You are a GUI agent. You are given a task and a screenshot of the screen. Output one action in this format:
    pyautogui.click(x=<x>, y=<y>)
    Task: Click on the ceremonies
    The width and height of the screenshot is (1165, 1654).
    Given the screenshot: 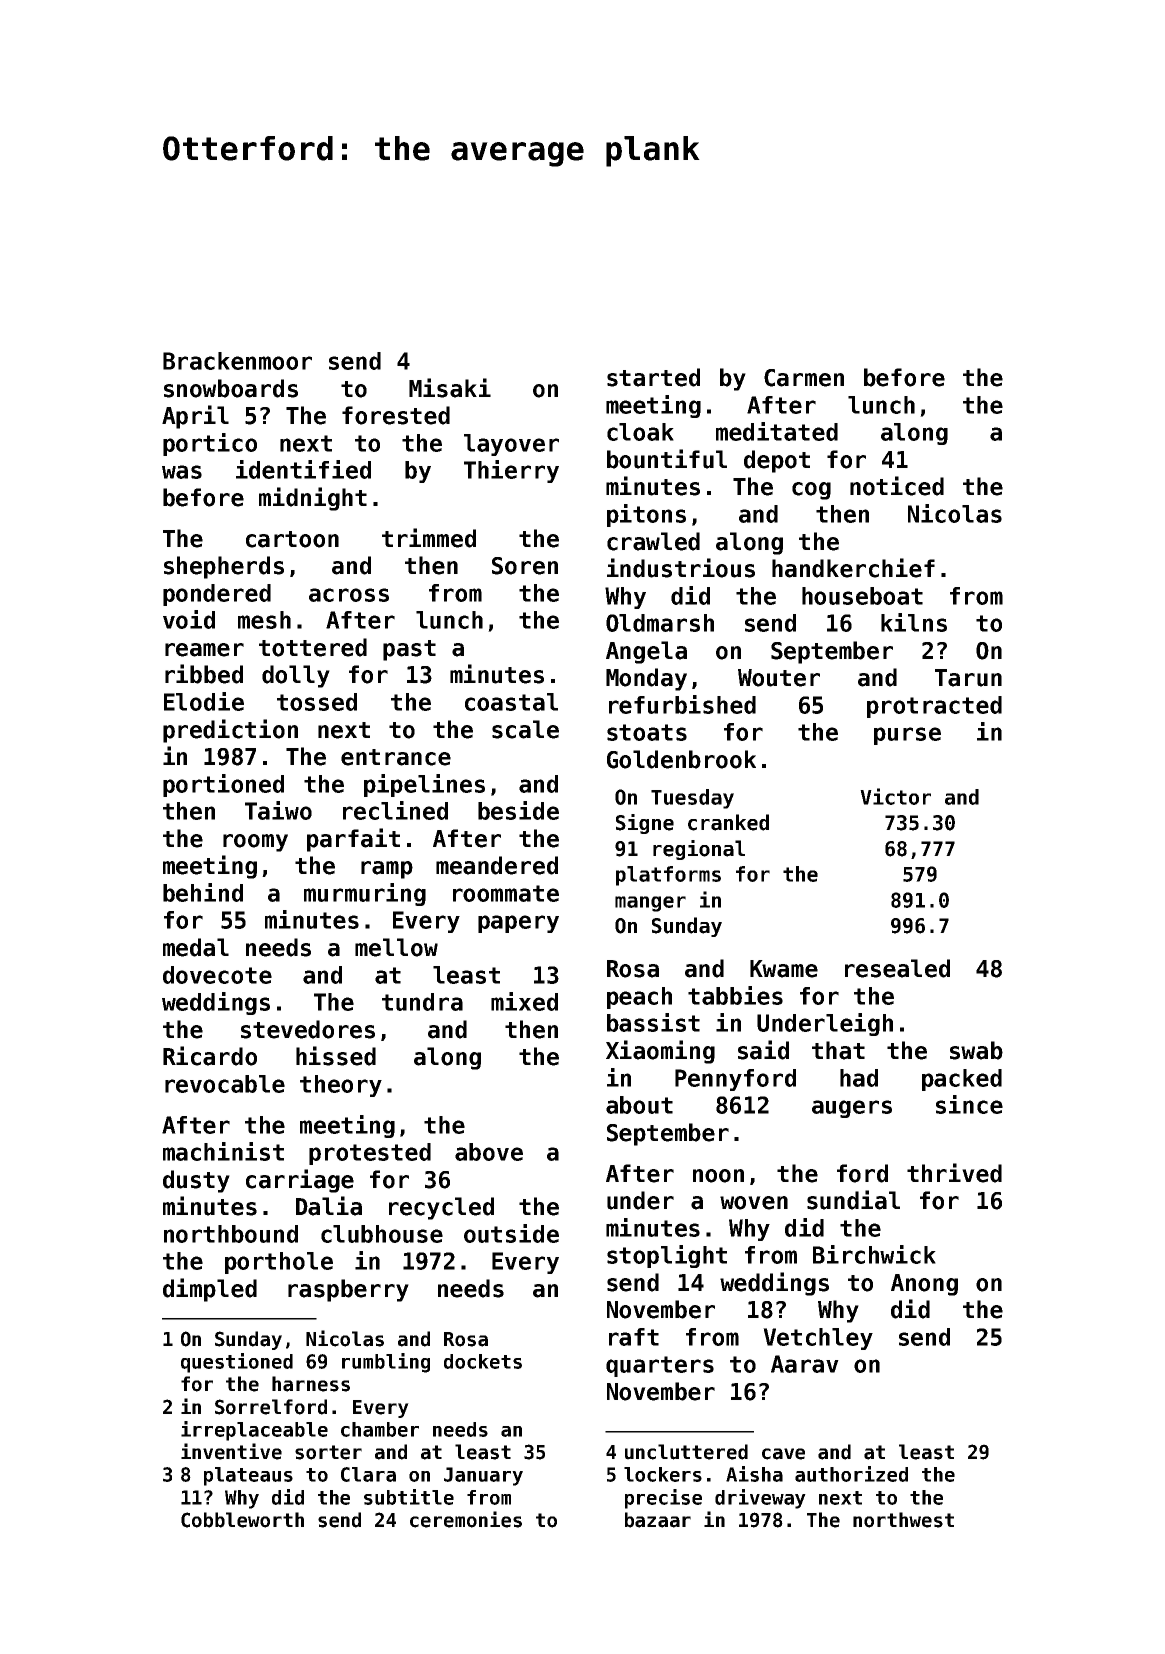 What is the action you would take?
    pyautogui.click(x=466, y=1519)
